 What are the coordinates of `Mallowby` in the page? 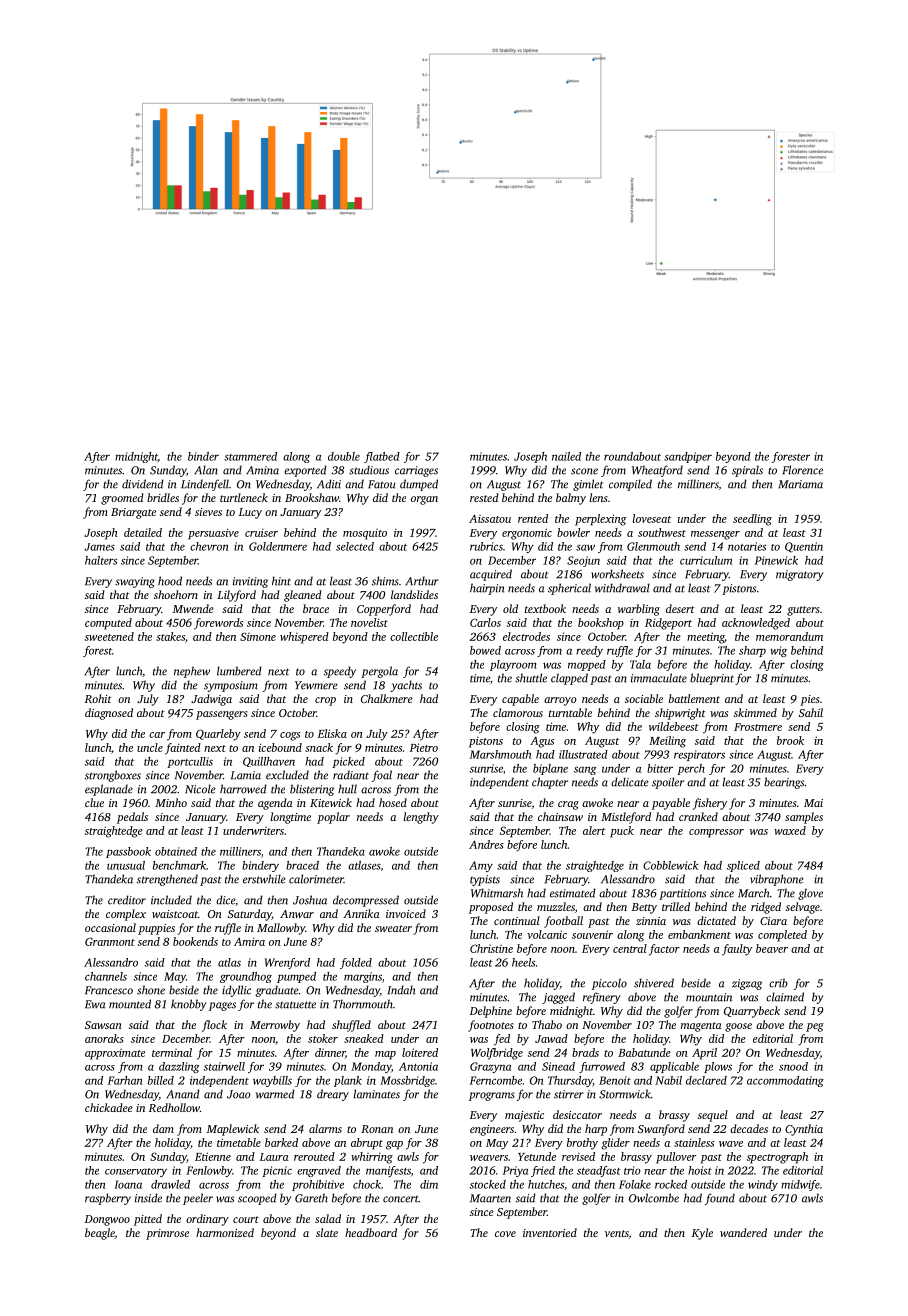 It's located at (281, 929).
